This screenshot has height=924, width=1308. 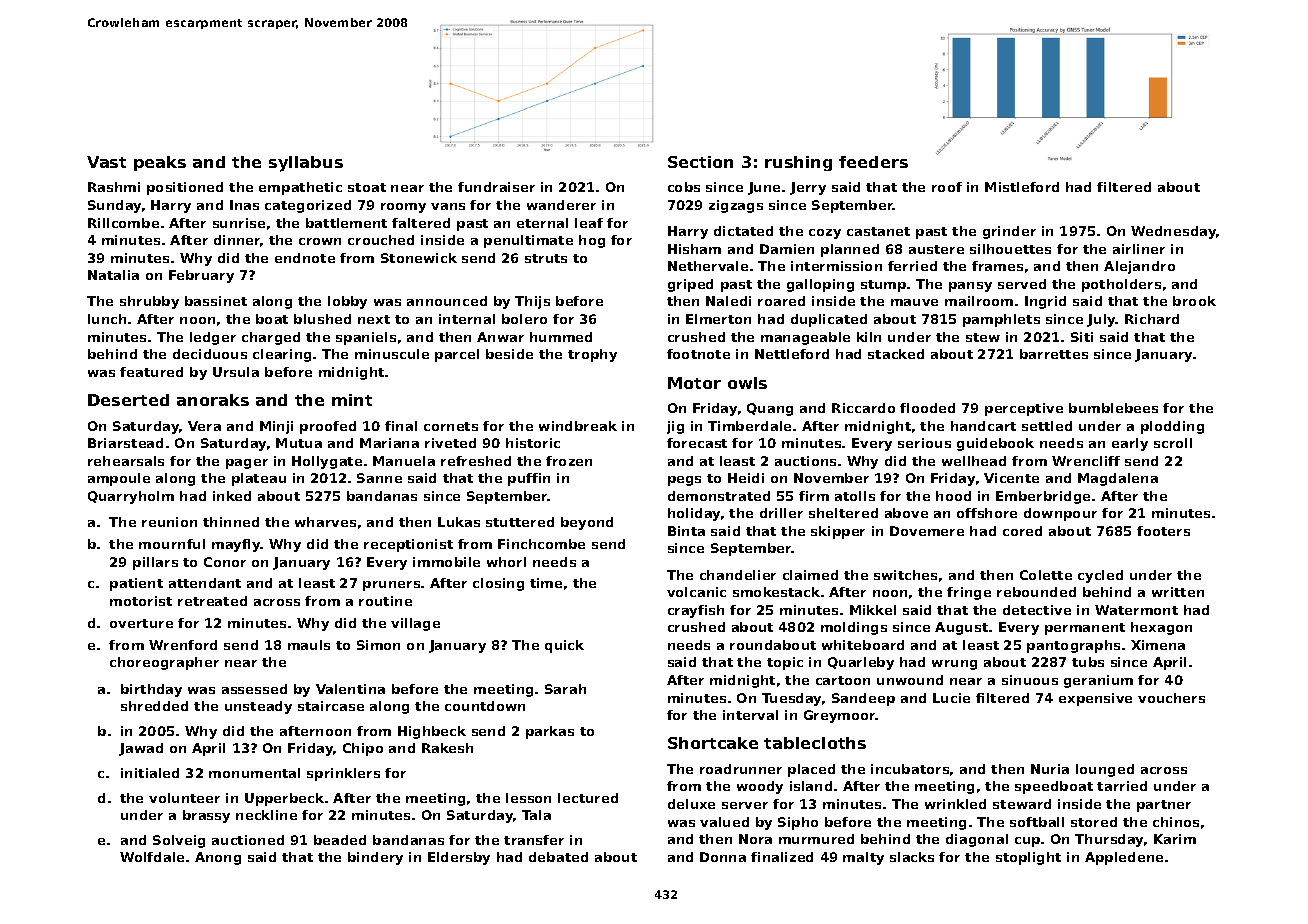 What do you see at coordinates (164, 663) in the screenshot?
I see `choreographer` at bounding box center [164, 663].
